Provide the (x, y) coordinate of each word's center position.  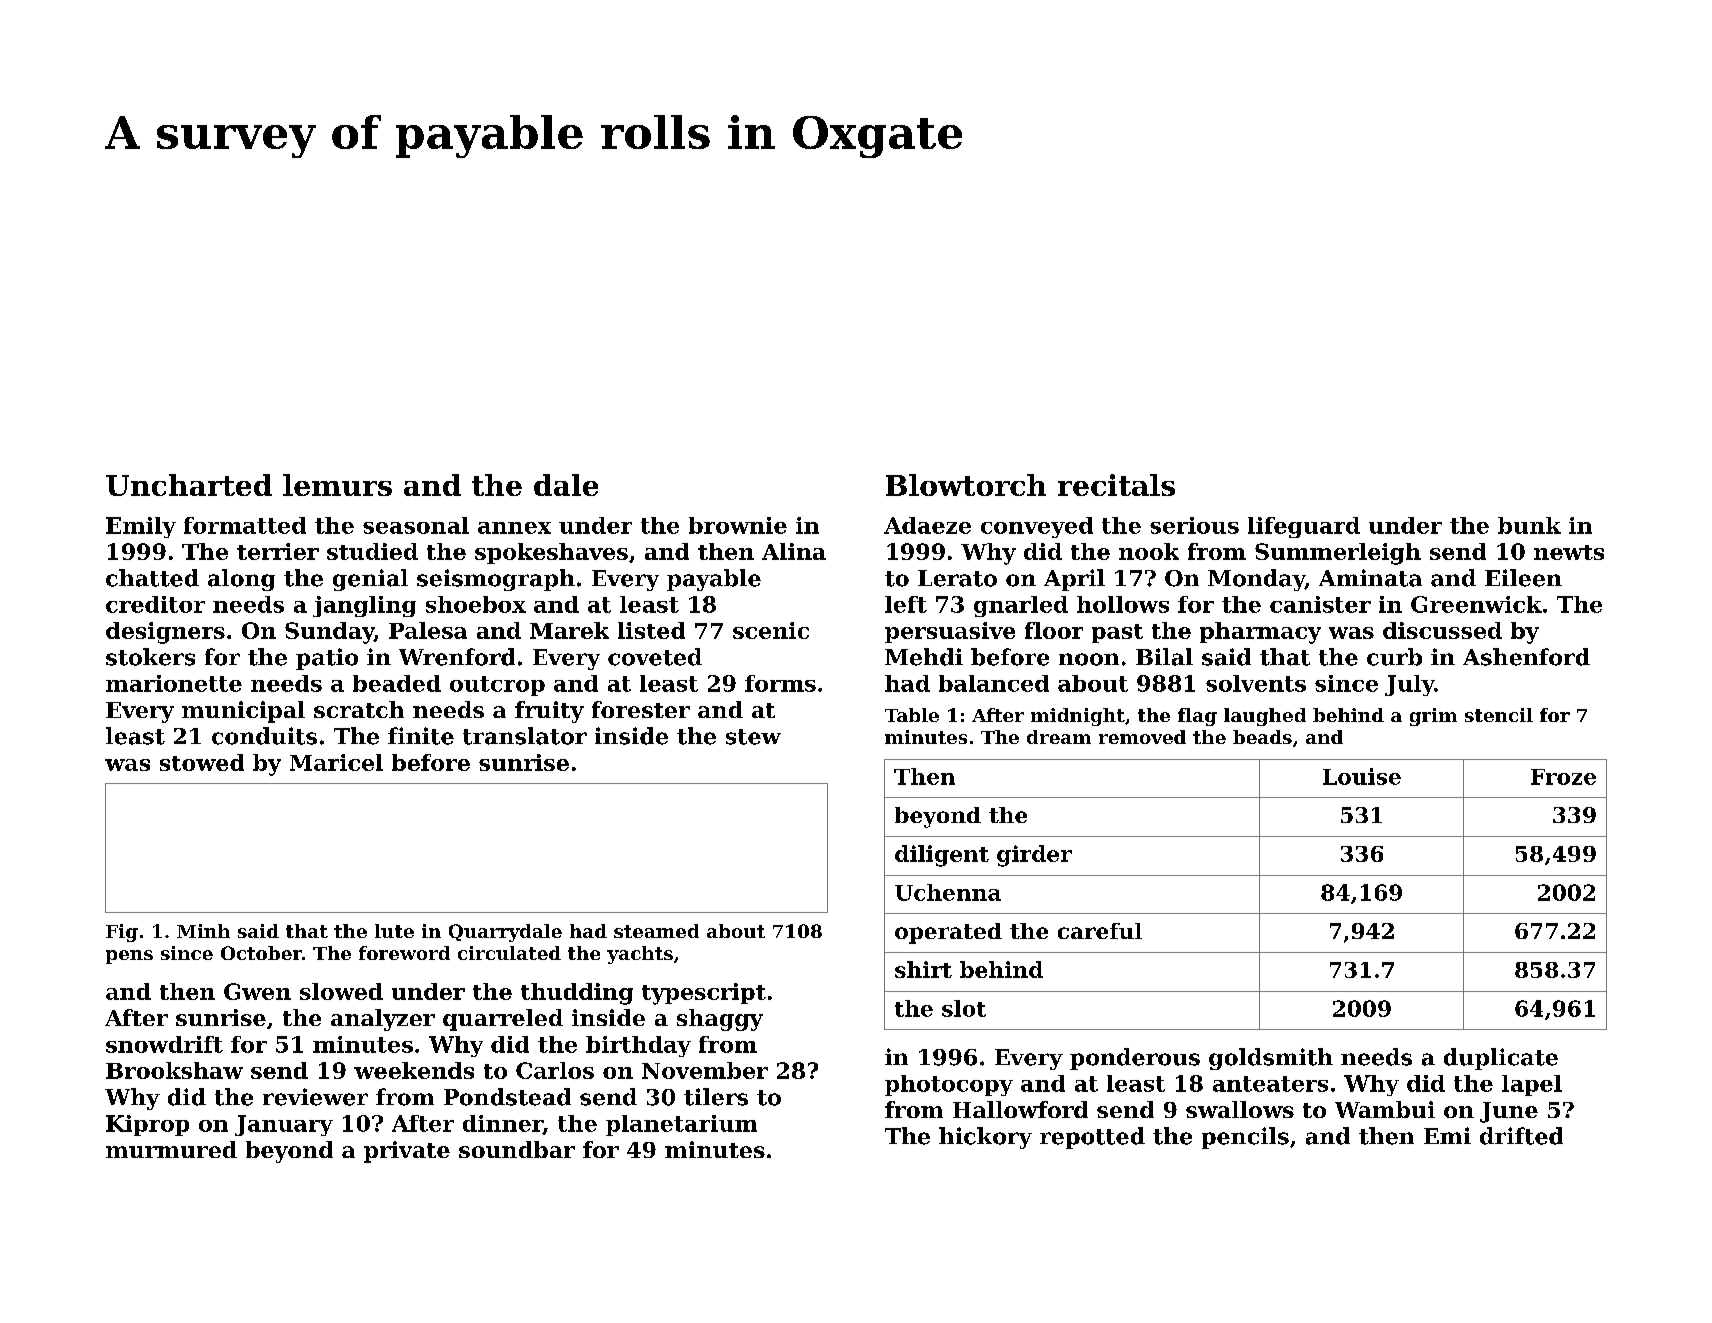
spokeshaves (551, 553)
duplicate (1501, 1059)
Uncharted (189, 485)
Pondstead (507, 1097)
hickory (985, 1138)
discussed (1442, 630)
